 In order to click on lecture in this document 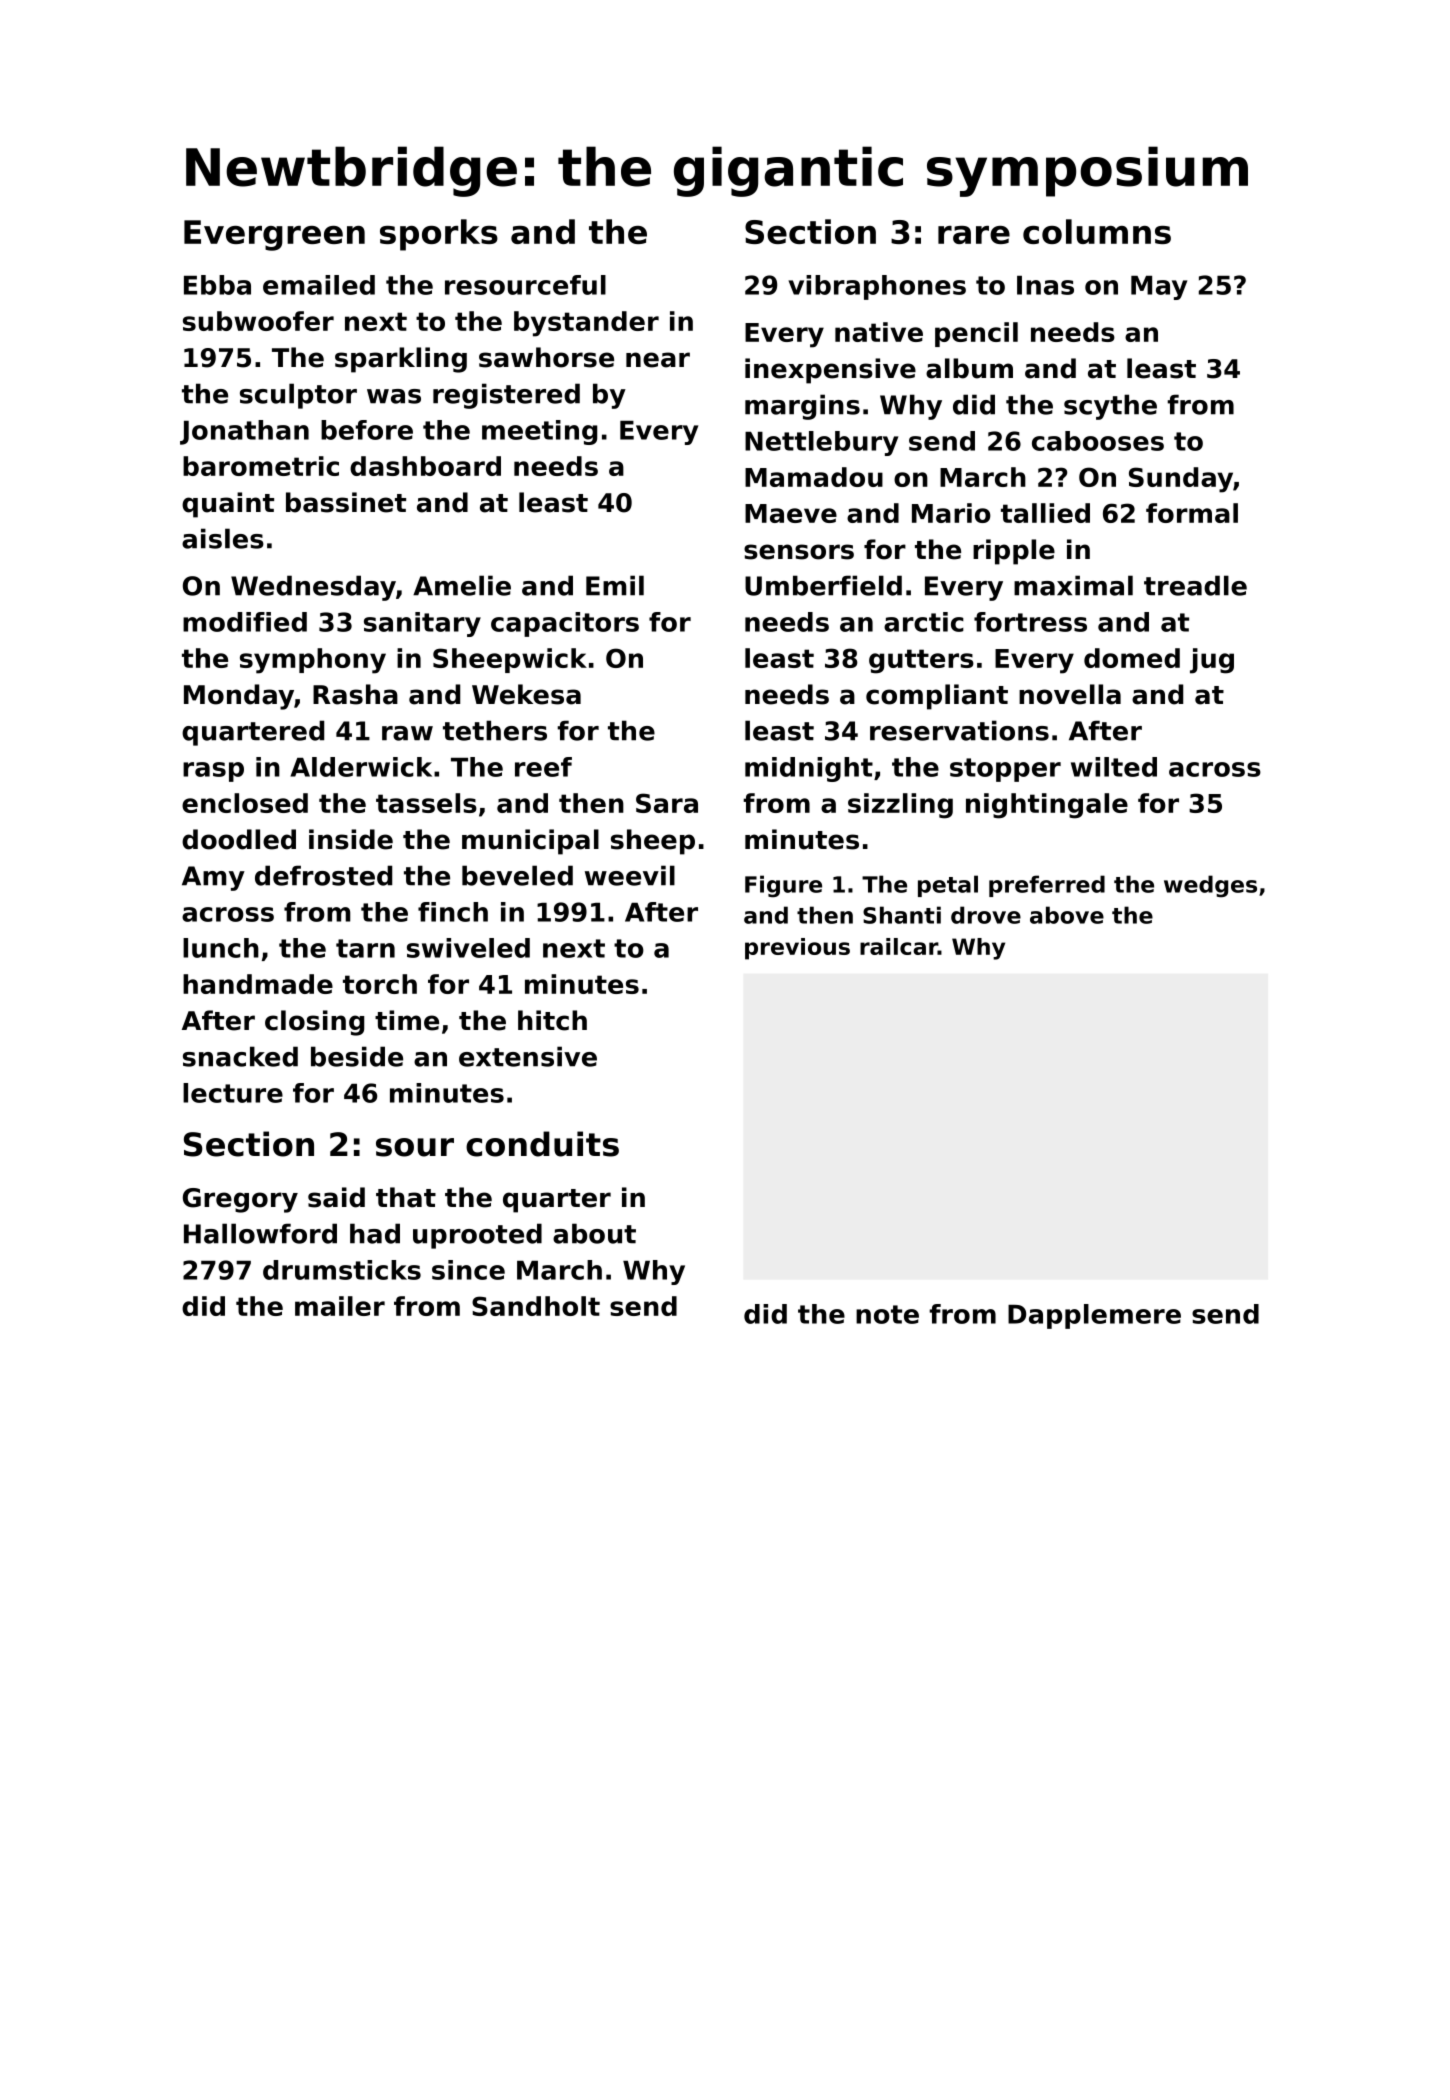, I will do `click(233, 1093)`.
